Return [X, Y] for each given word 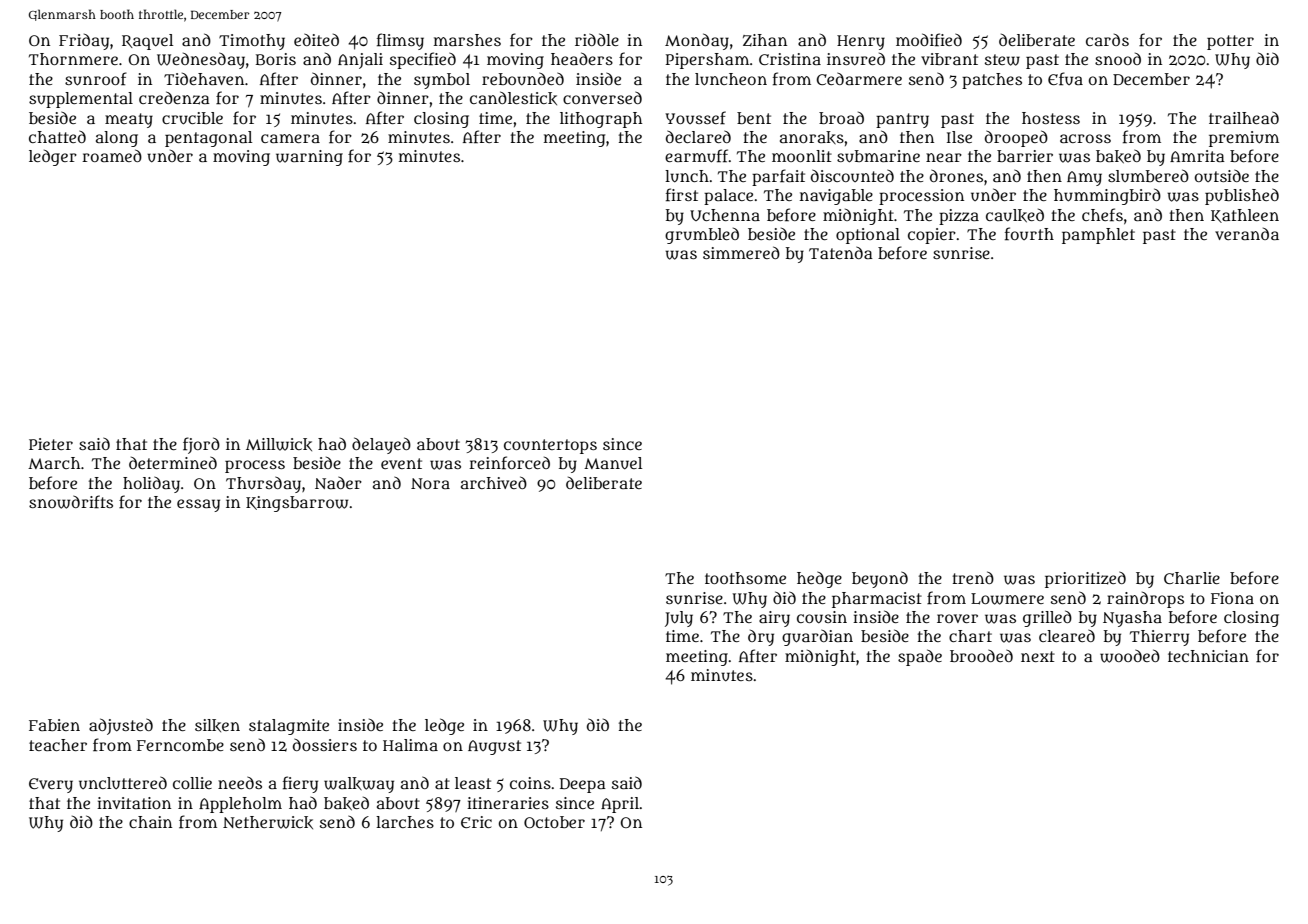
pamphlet [1098, 236]
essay [198, 505]
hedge [819, 579]
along [117, 139]
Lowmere [1007, 599]
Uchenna [725, 215]
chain [150, 822]
